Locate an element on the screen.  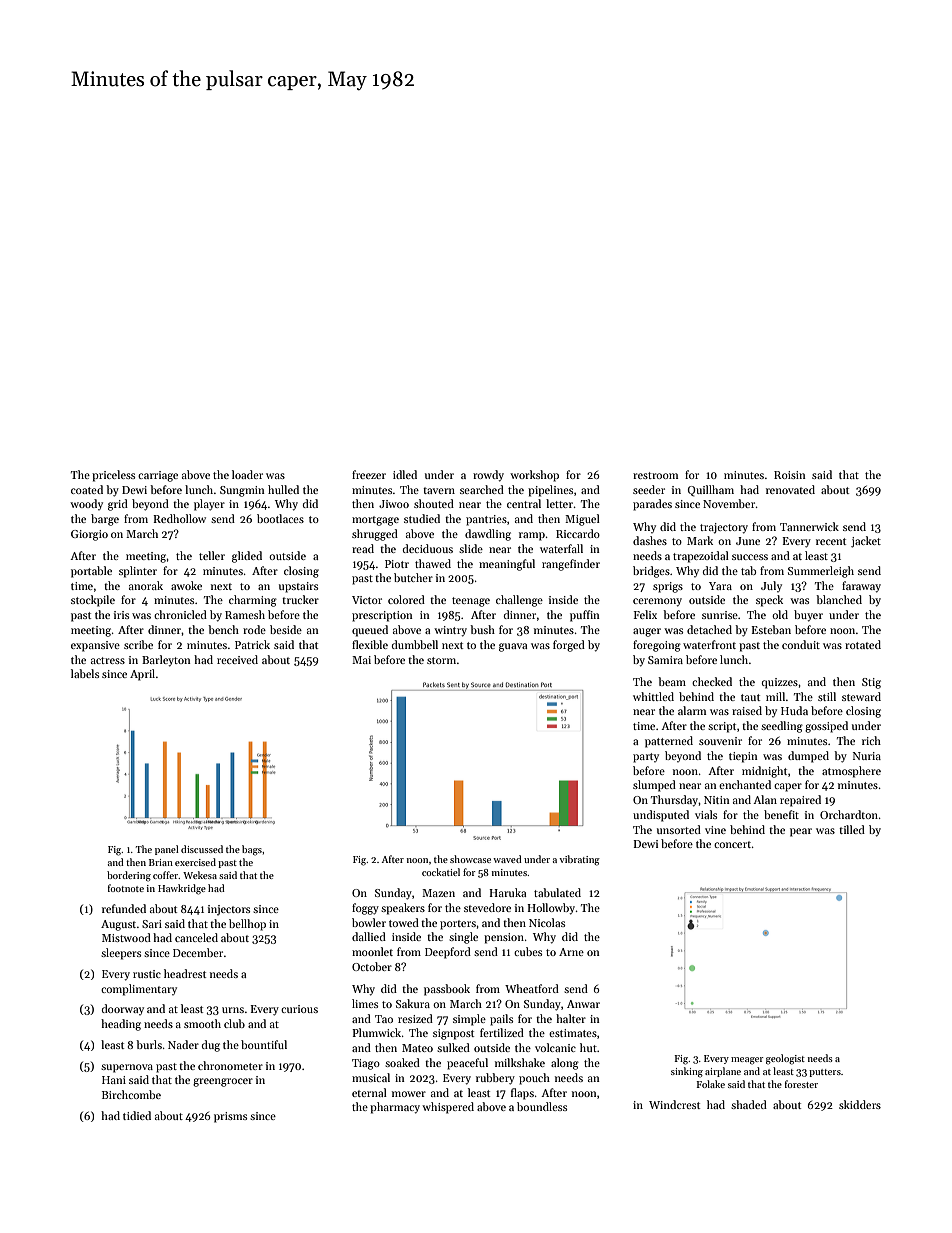
tilled is located at coordinates (852, 829).
